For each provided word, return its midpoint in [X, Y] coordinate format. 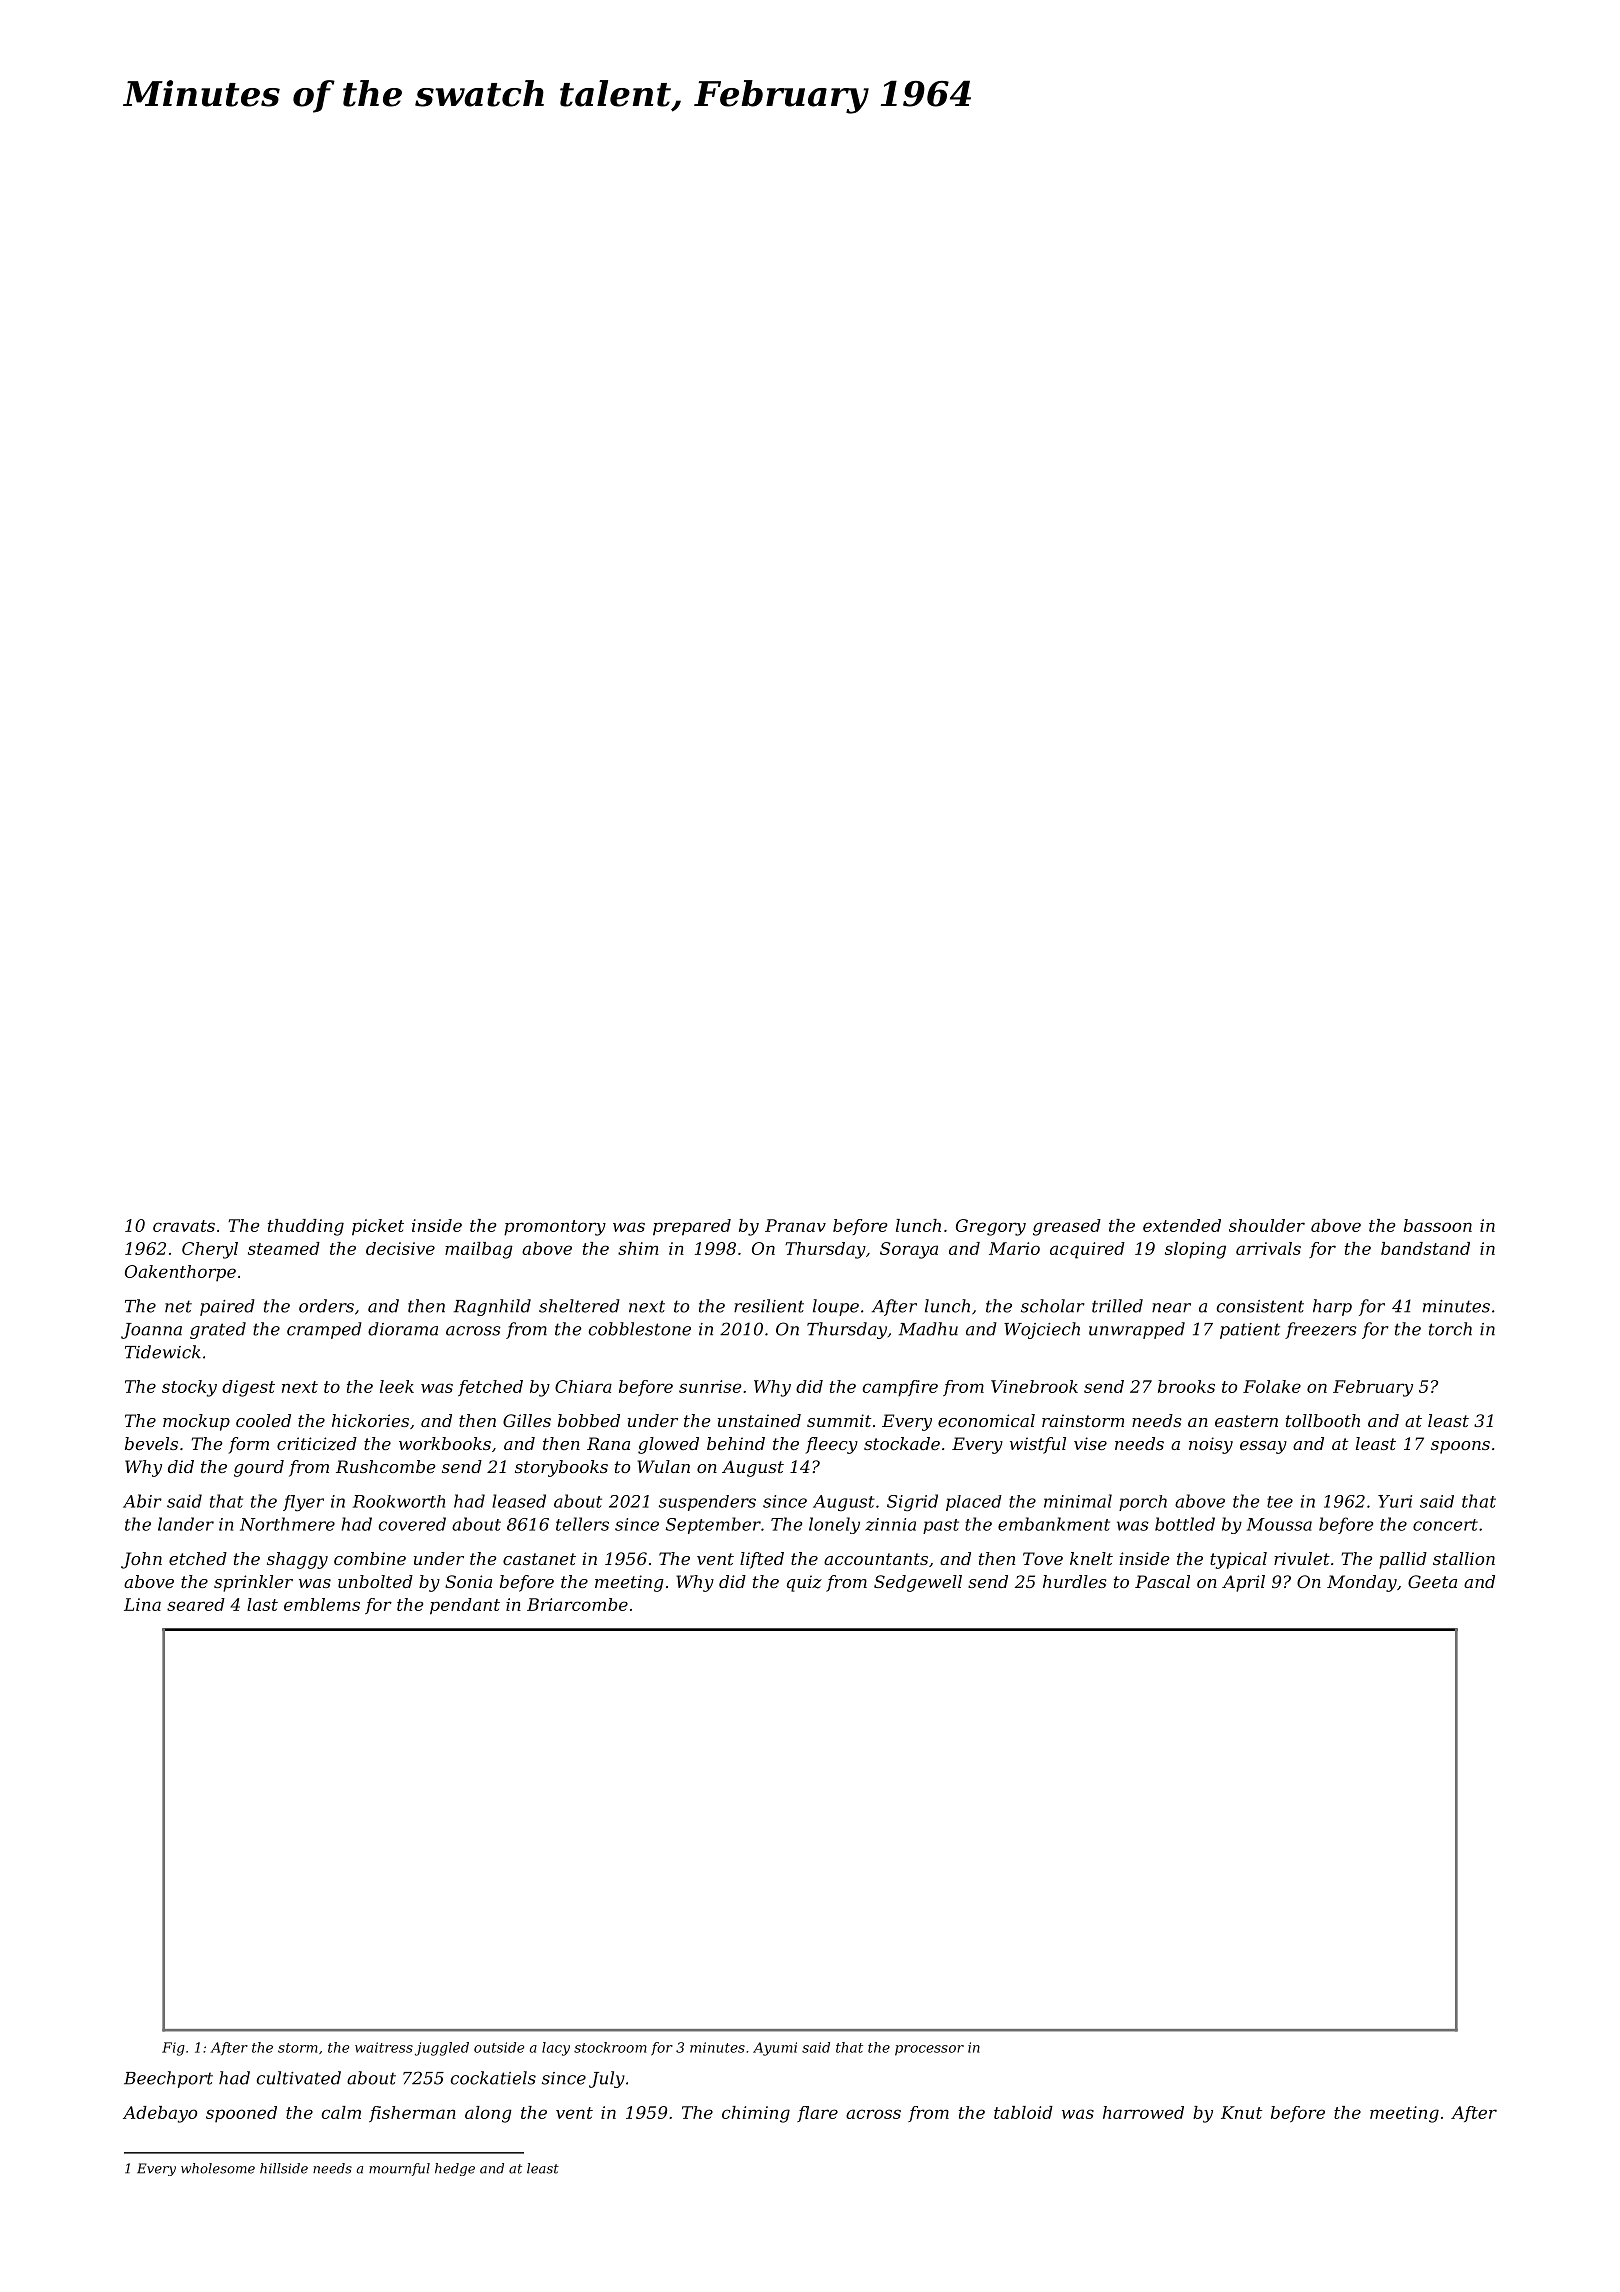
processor [929, 2050]
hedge [455, 2169]
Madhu [928, 1329]
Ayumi [775, 2049]
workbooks [445, 1443]
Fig [173, 2049]
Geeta [1432, 1581]
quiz [804, 1583]
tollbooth [1323, 1420]
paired [227, 1307]
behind [736, 1443]
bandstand [1425, 1248]
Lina [142, 1604]
